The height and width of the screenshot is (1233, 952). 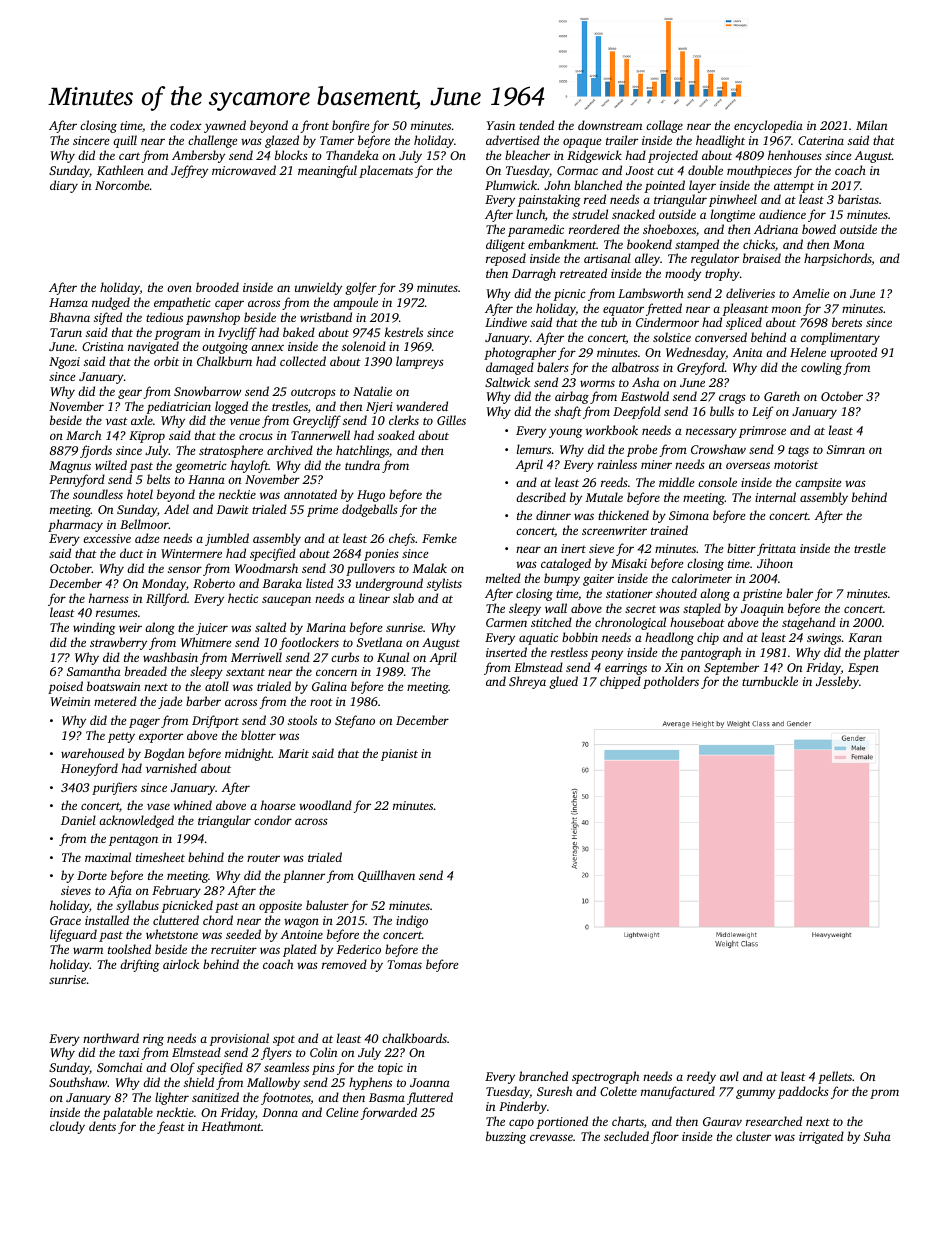 I want to click on baristas, so click(x=858, y=199).
